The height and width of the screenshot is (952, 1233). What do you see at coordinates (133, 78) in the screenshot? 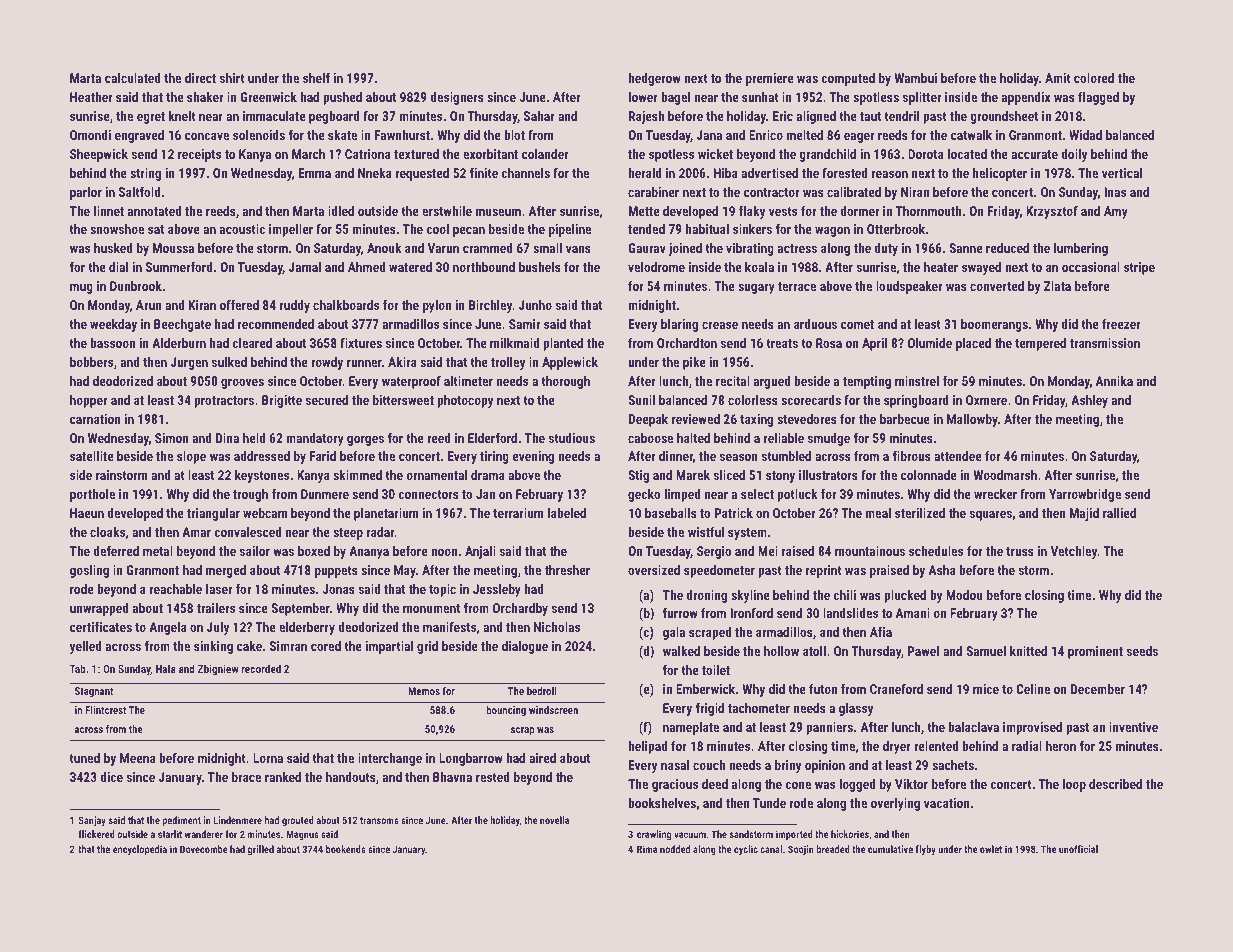
I see `calculated` at bounding box center [133, 78].
